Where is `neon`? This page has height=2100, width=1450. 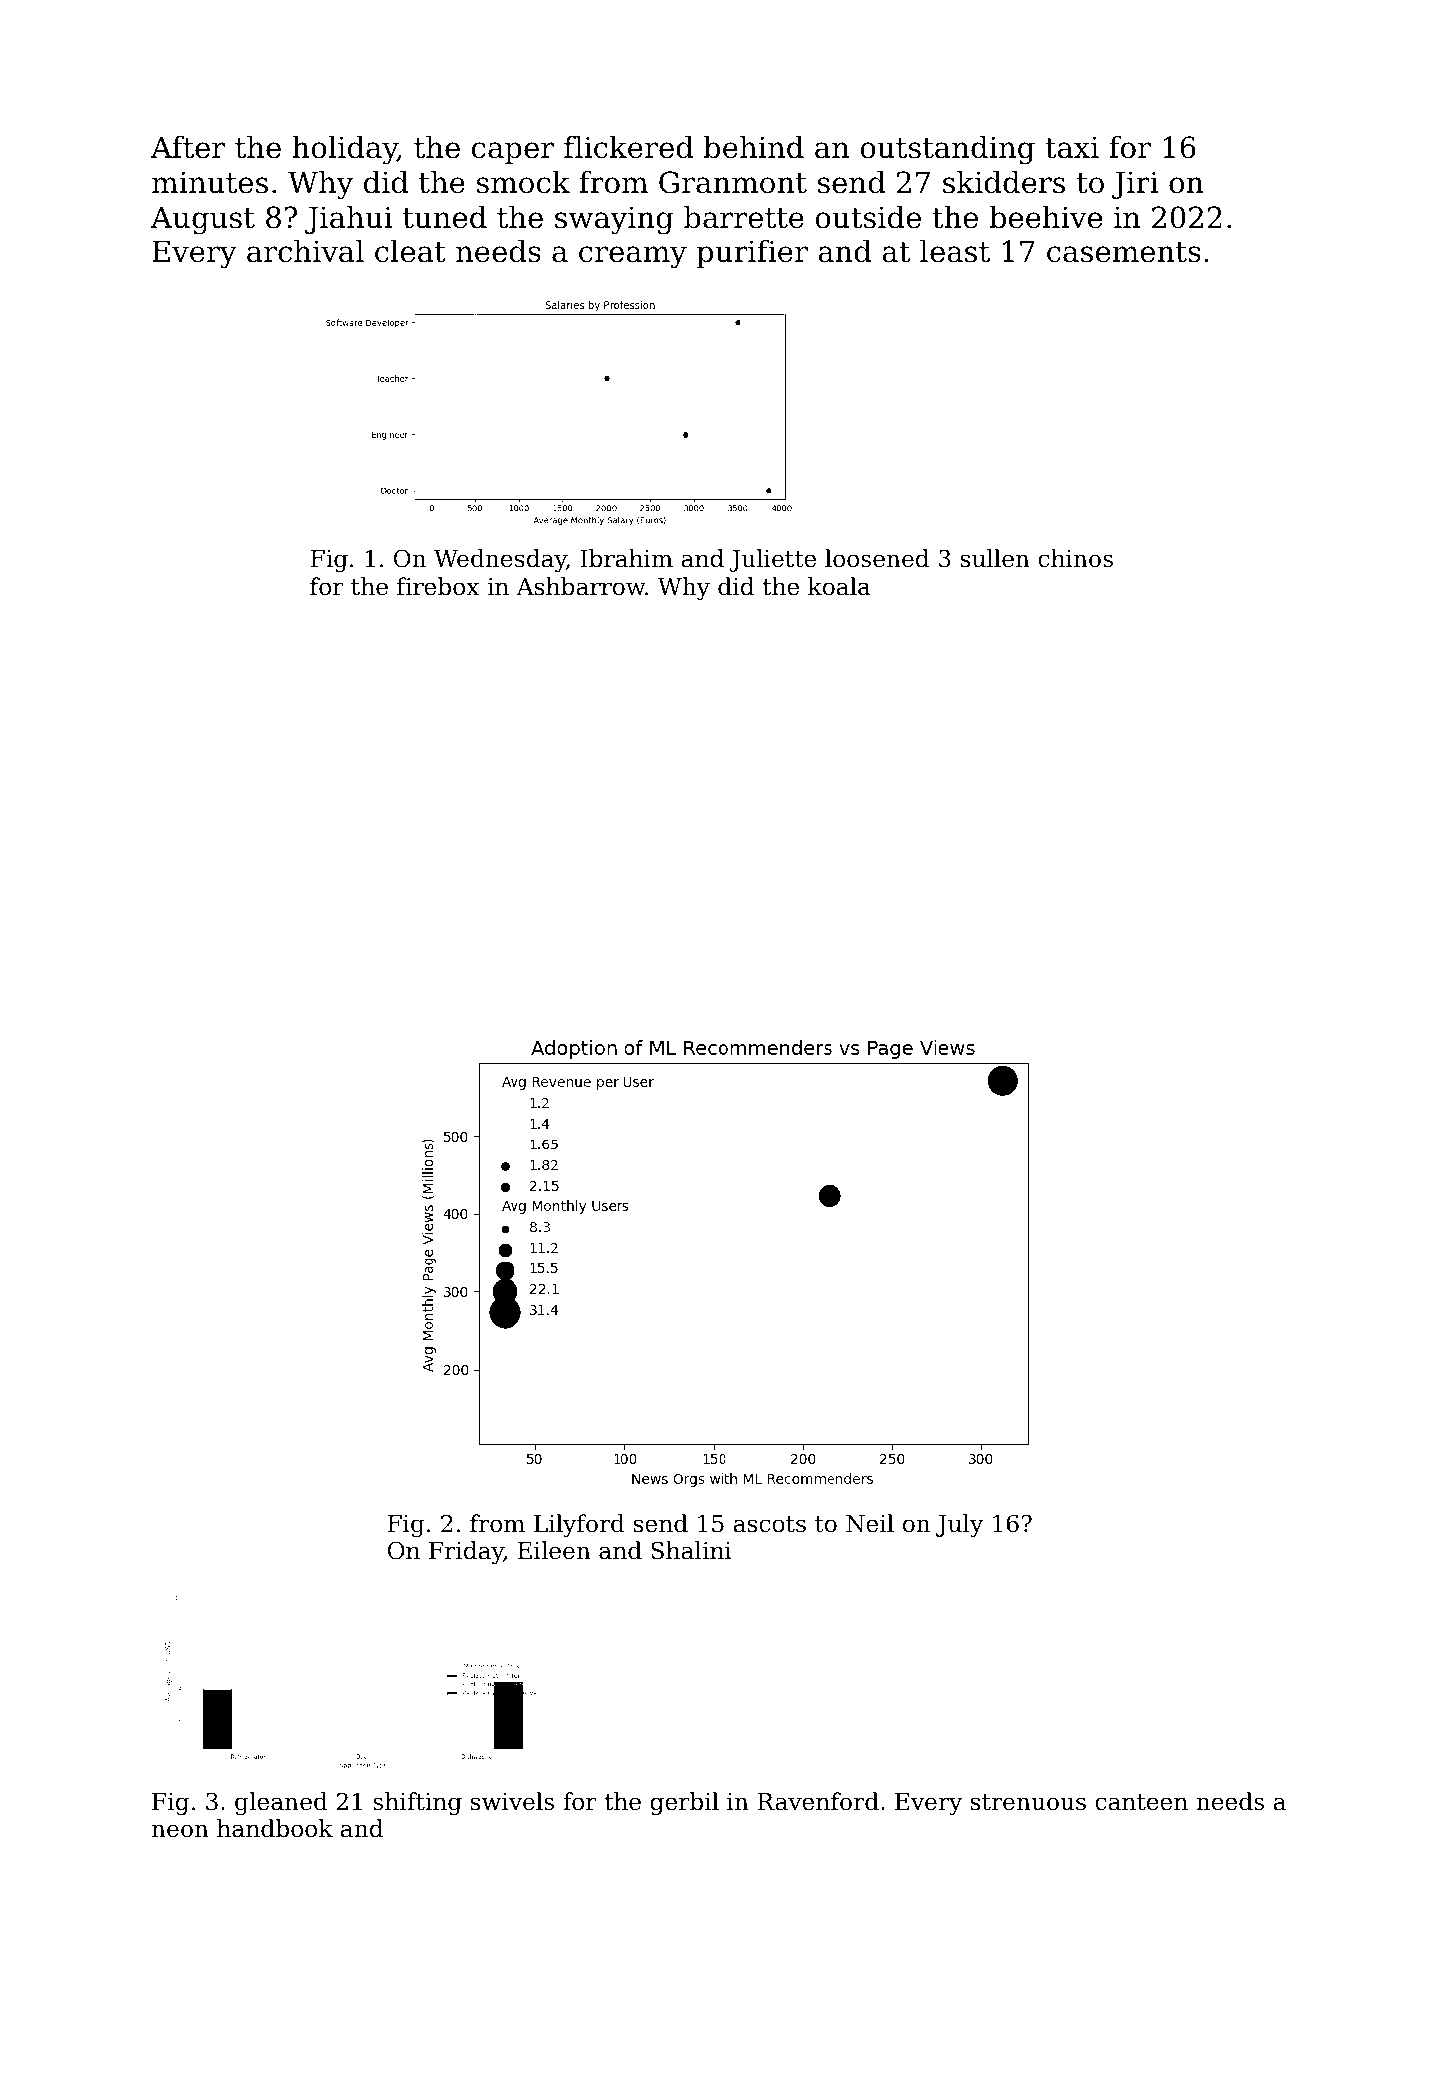 neon is located at coordinates (180, 1831).
